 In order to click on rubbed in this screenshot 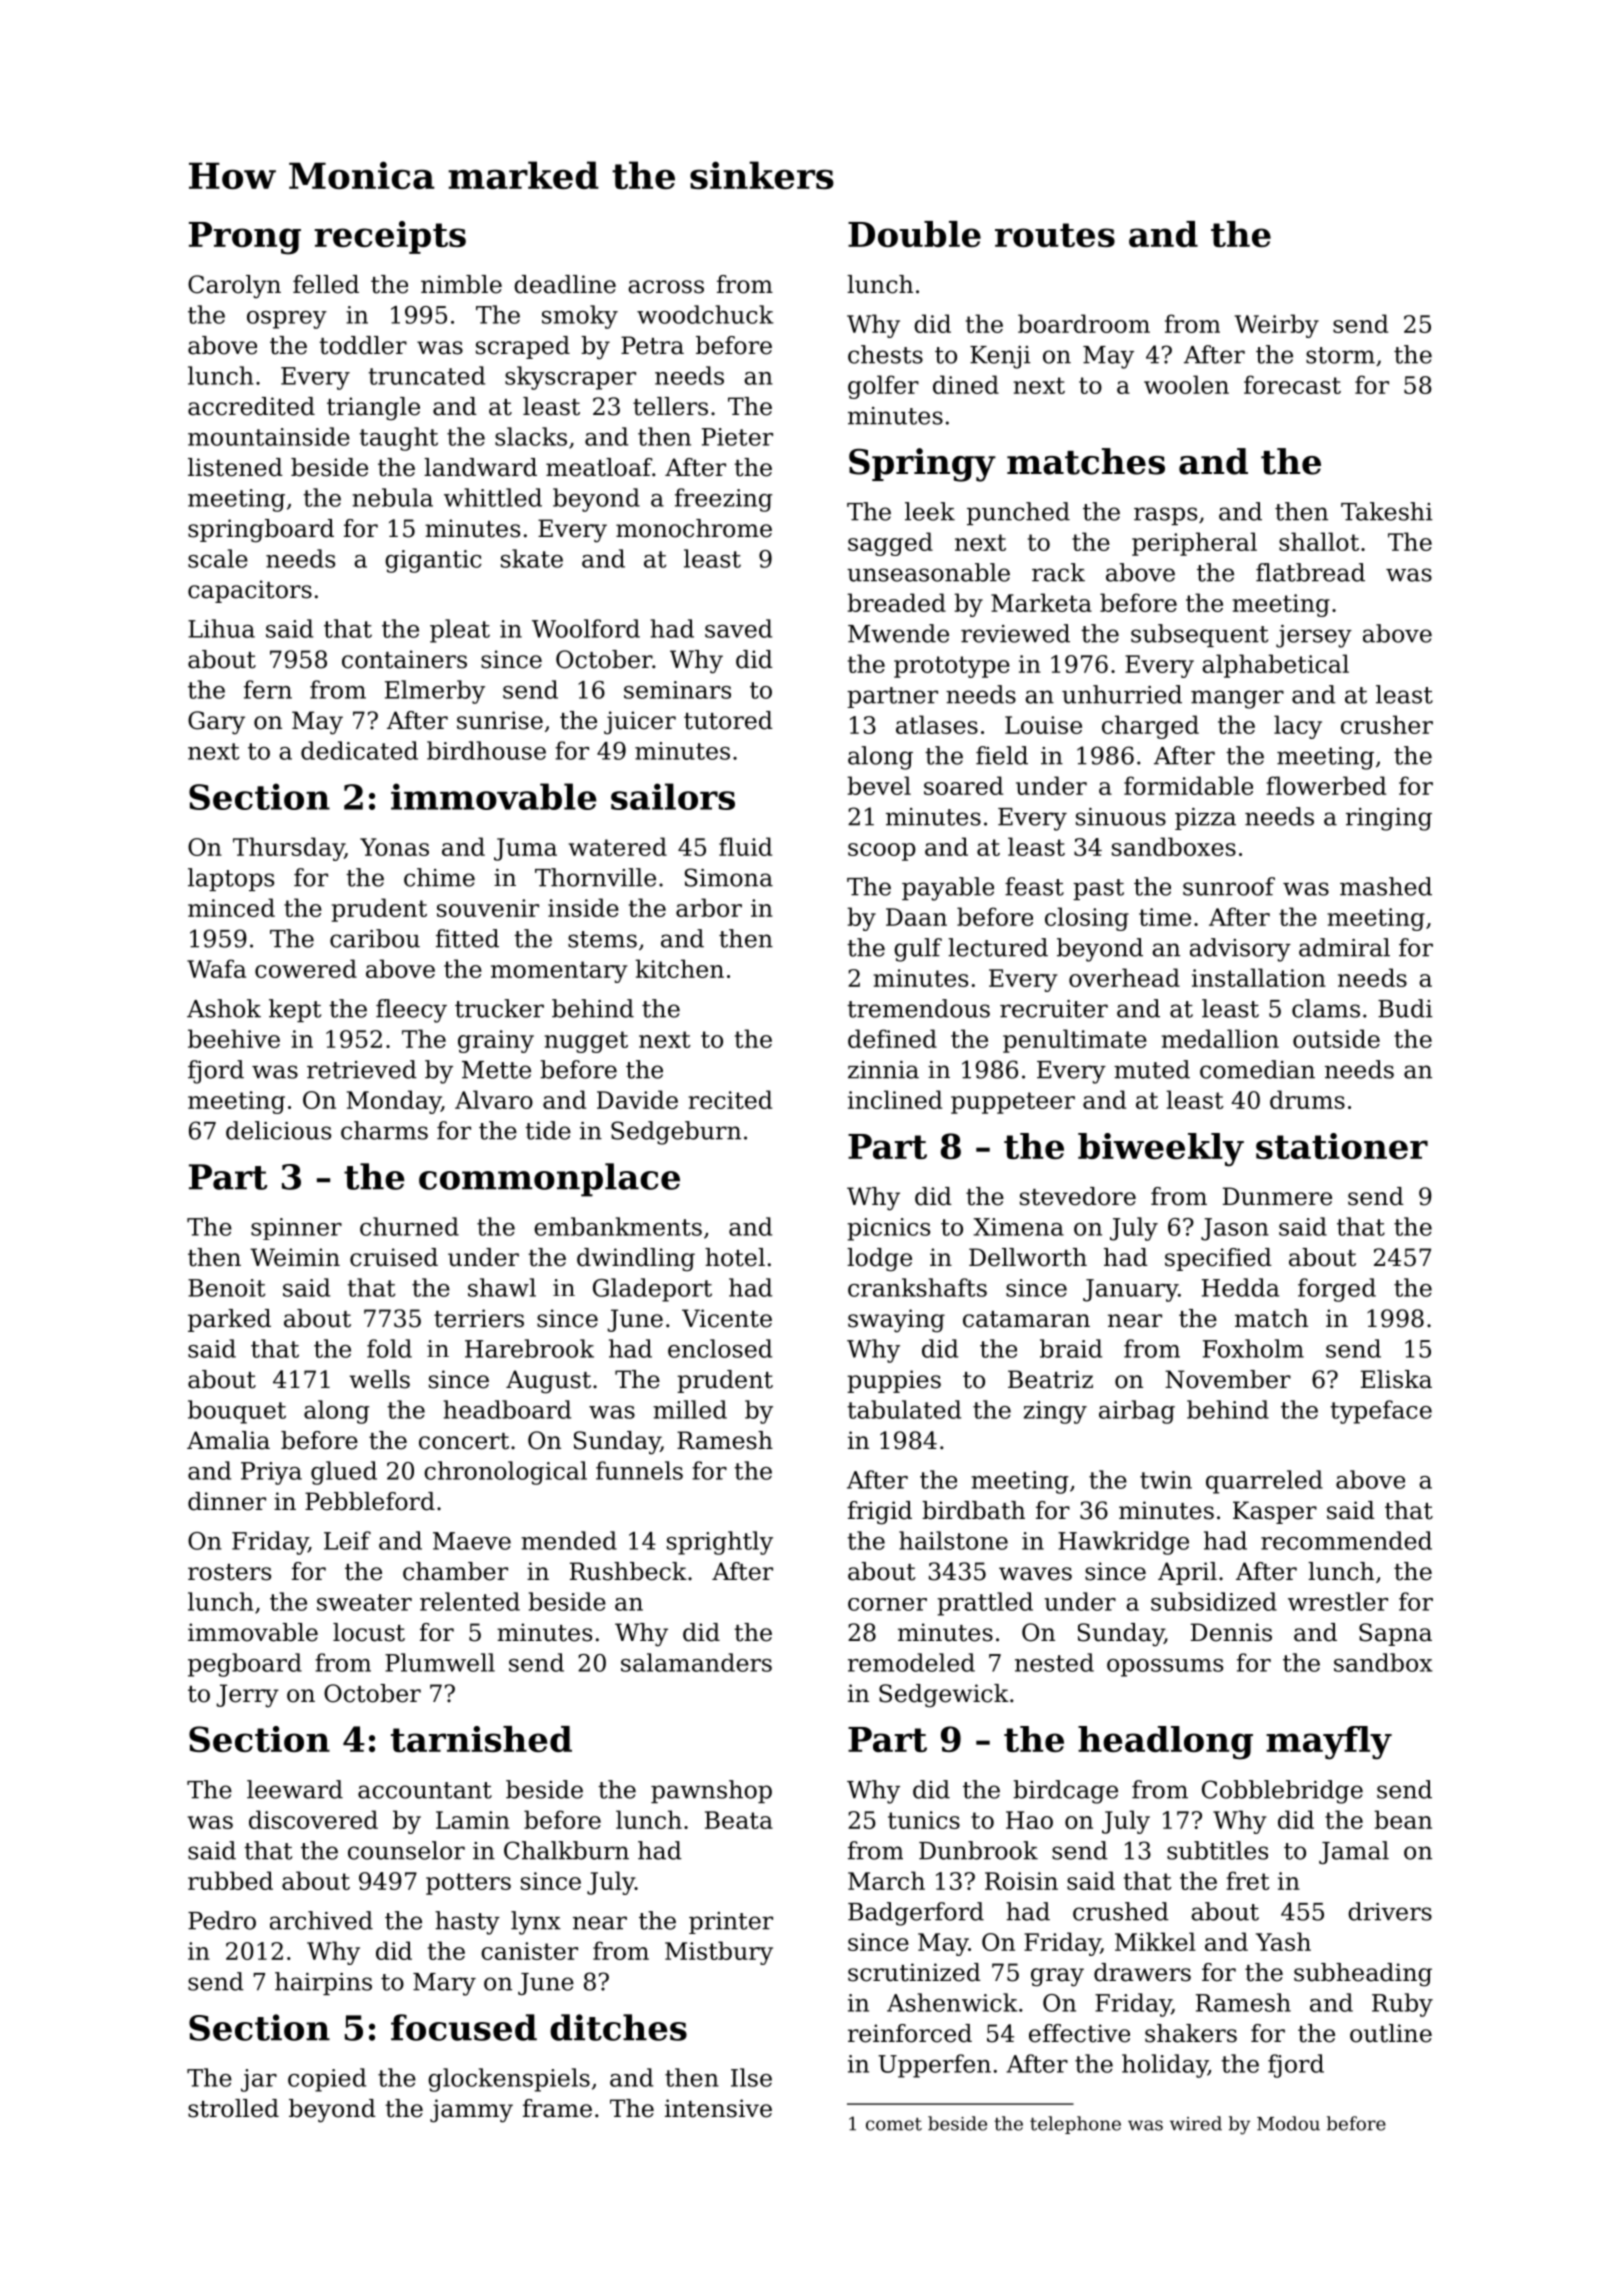, I will do `click(230, 1880)`.
